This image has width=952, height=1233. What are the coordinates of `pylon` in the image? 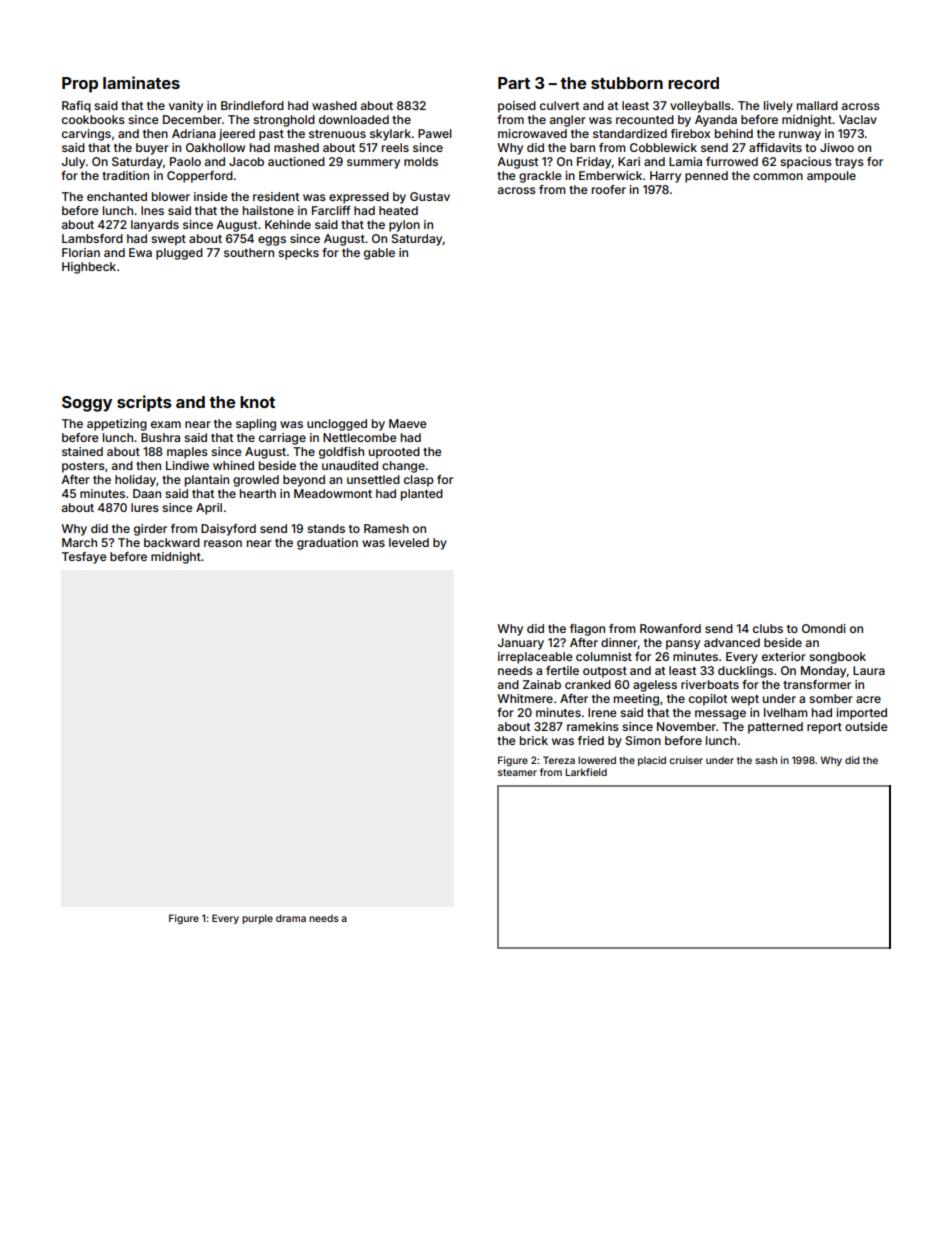 It's located at (404, 226).
